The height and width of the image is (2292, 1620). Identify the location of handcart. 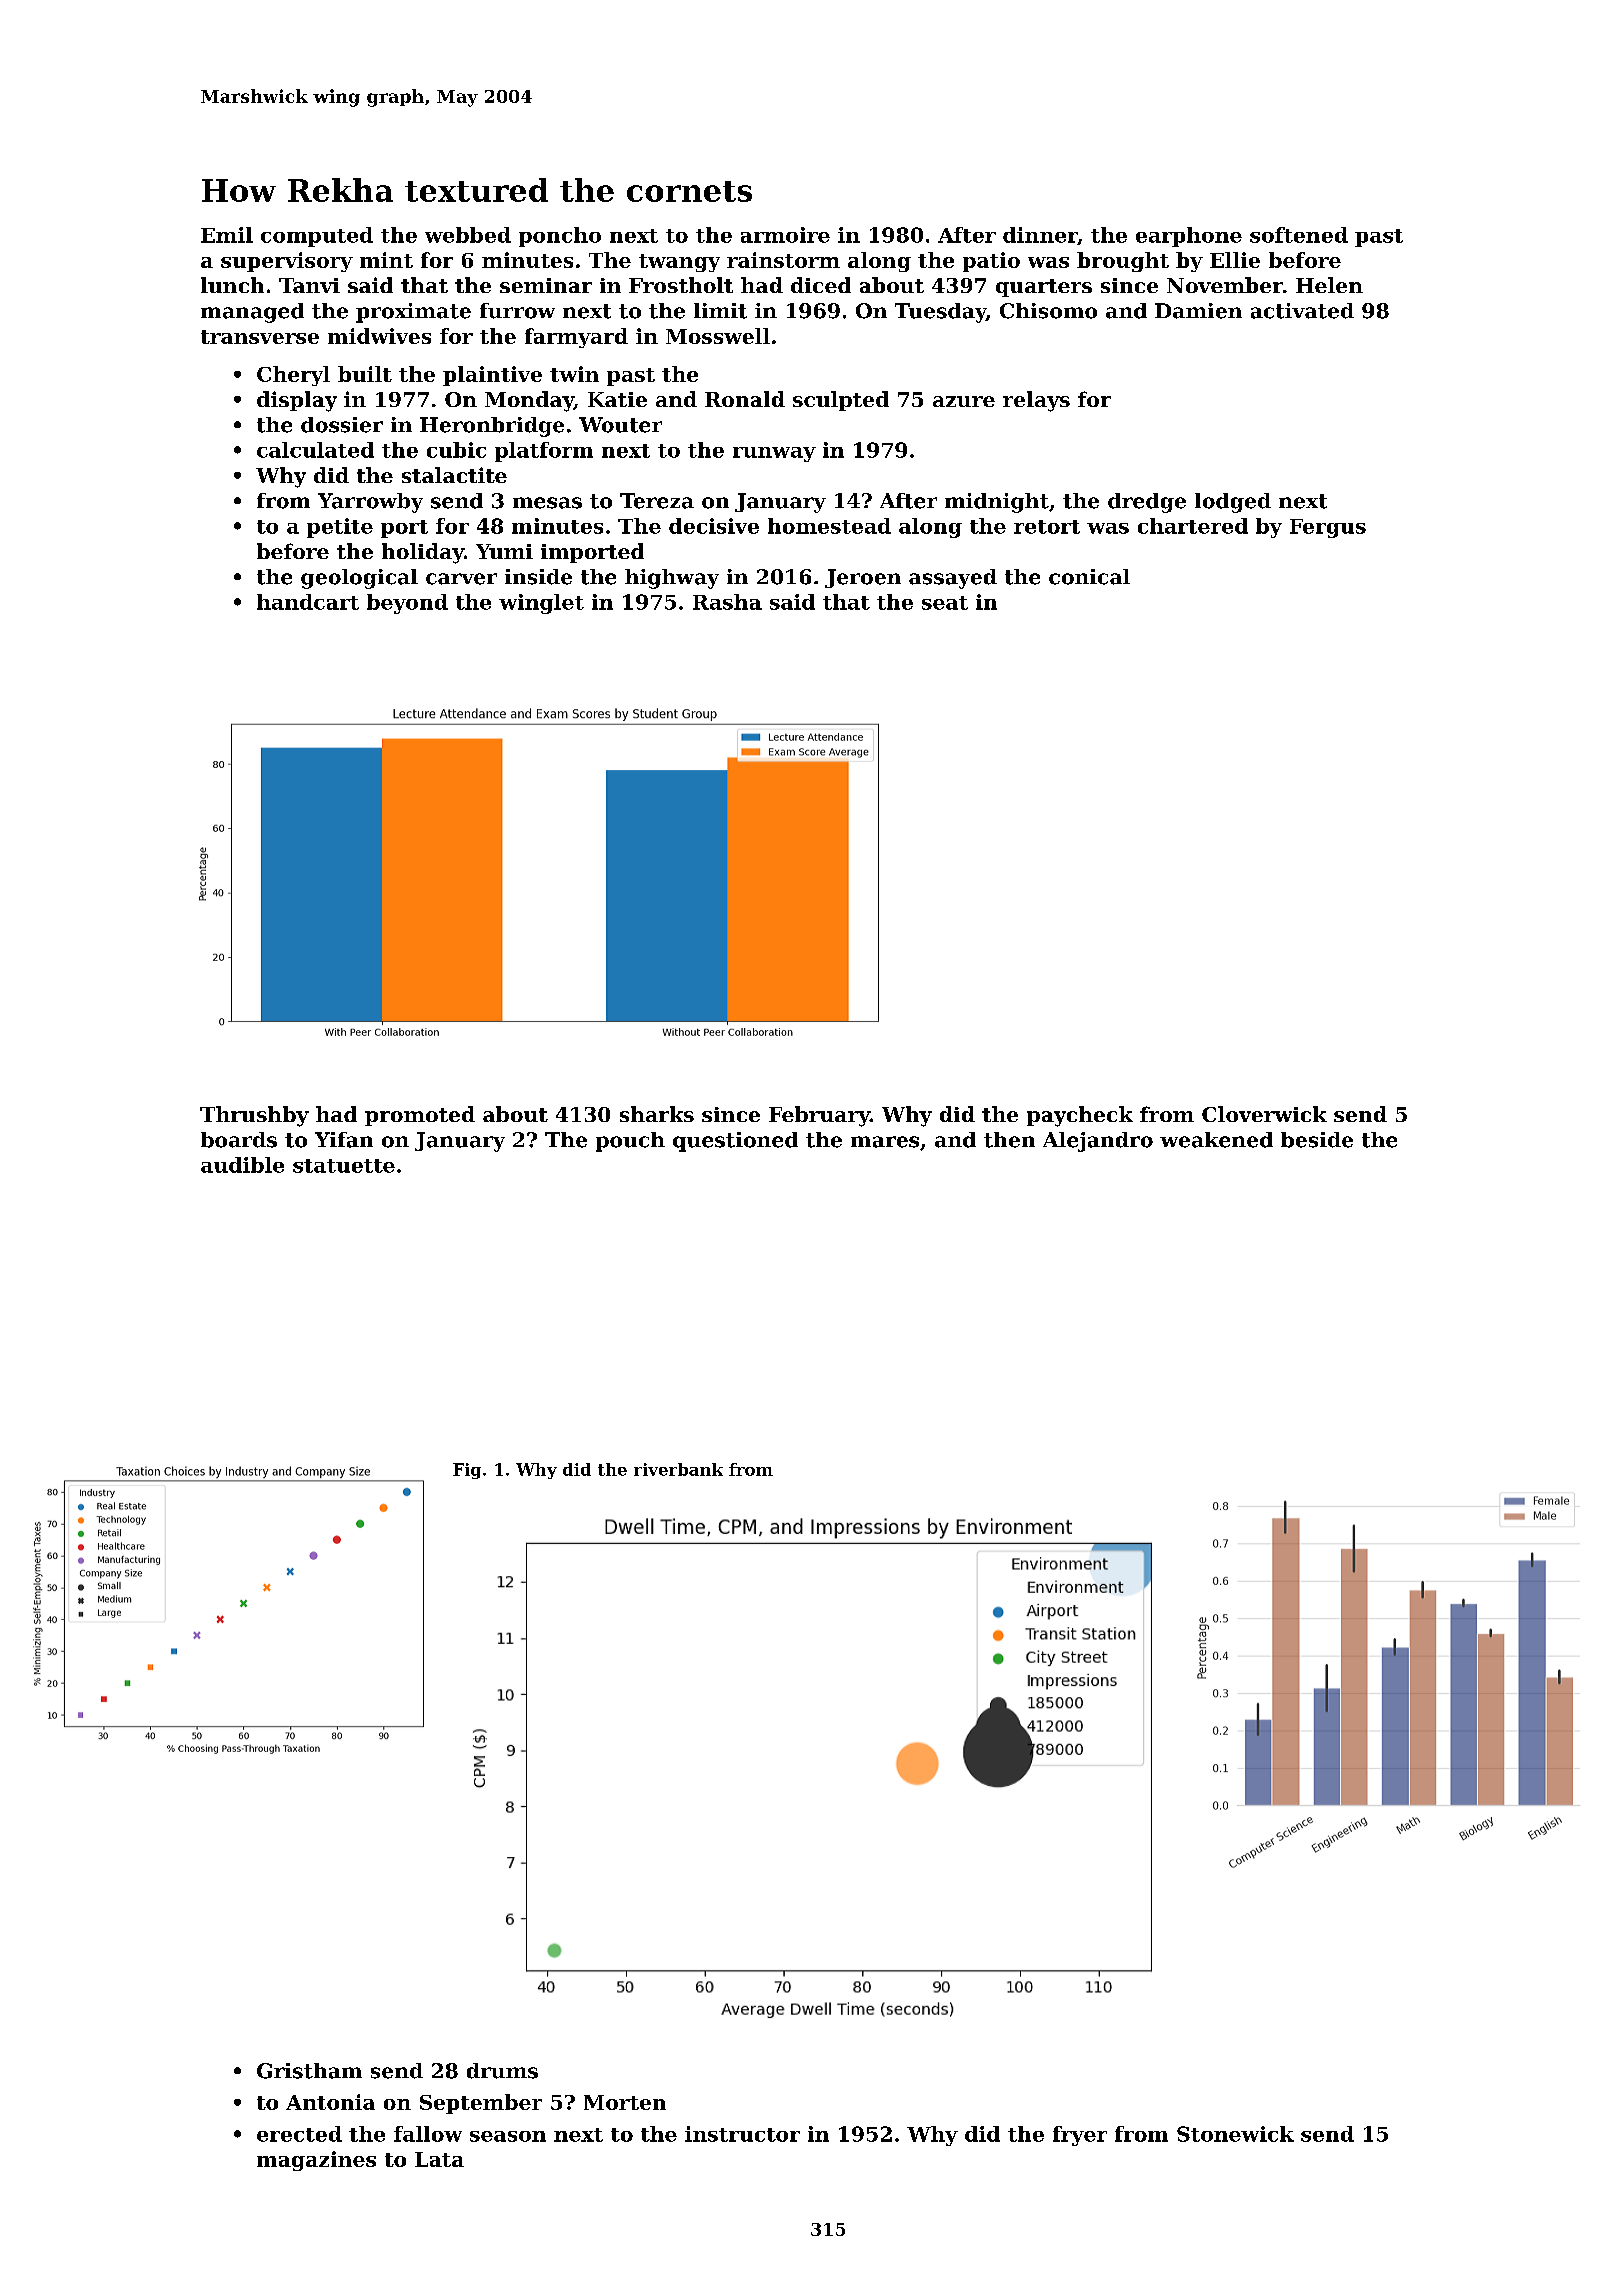
(308, 602).
